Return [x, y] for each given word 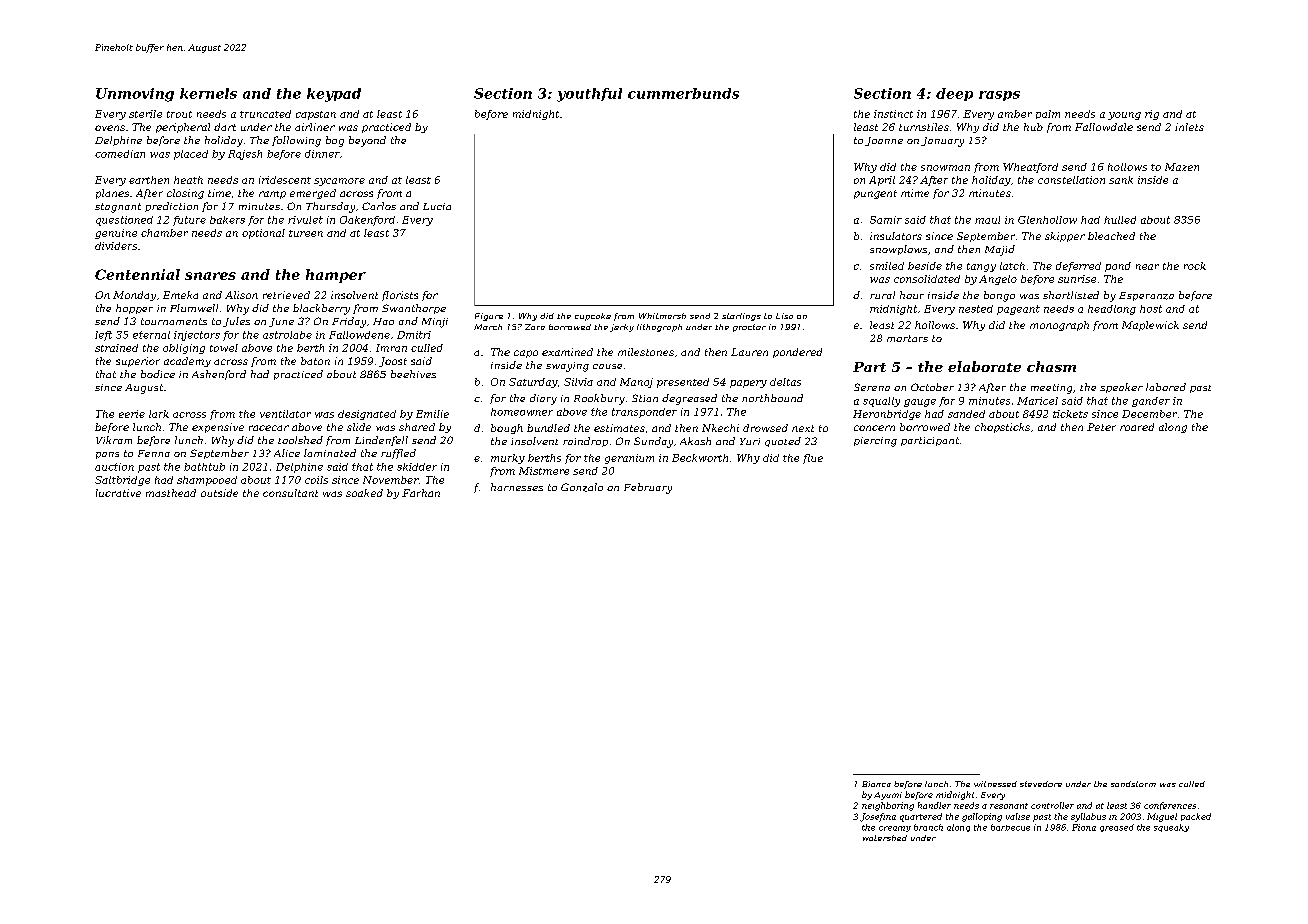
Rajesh [245, 155]
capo [526, 354]
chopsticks [1002, 428]
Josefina [878, 817]
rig [1152, 115]
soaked [364, 493]
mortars [907, 338]
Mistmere [544, 471]
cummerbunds [683, 93]
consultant [290, 493]
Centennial [137, 274]
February [648, 488]
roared [1137, 427]
